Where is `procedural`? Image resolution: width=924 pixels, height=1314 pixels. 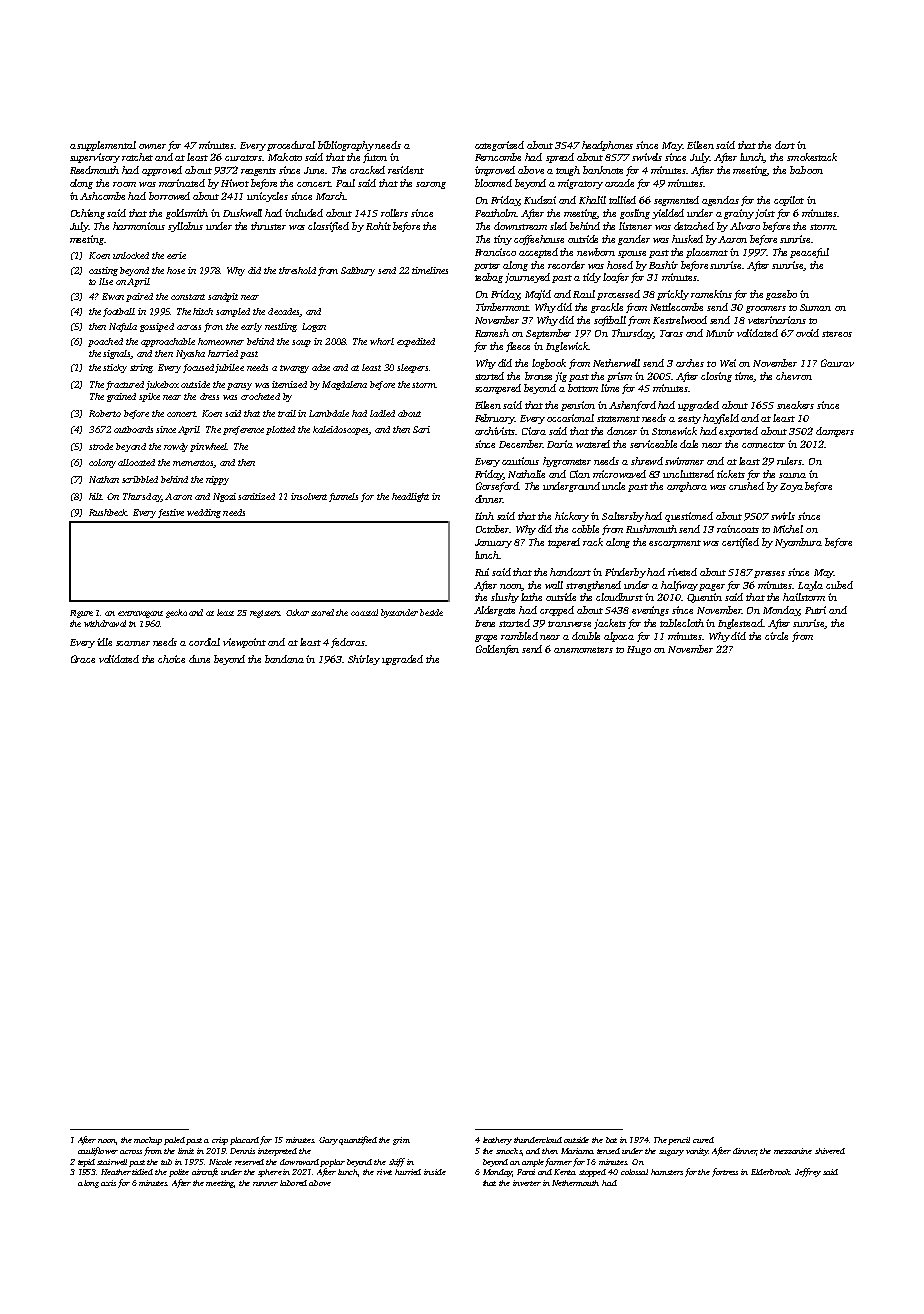 procedural is located at coordinates (291, 146).
